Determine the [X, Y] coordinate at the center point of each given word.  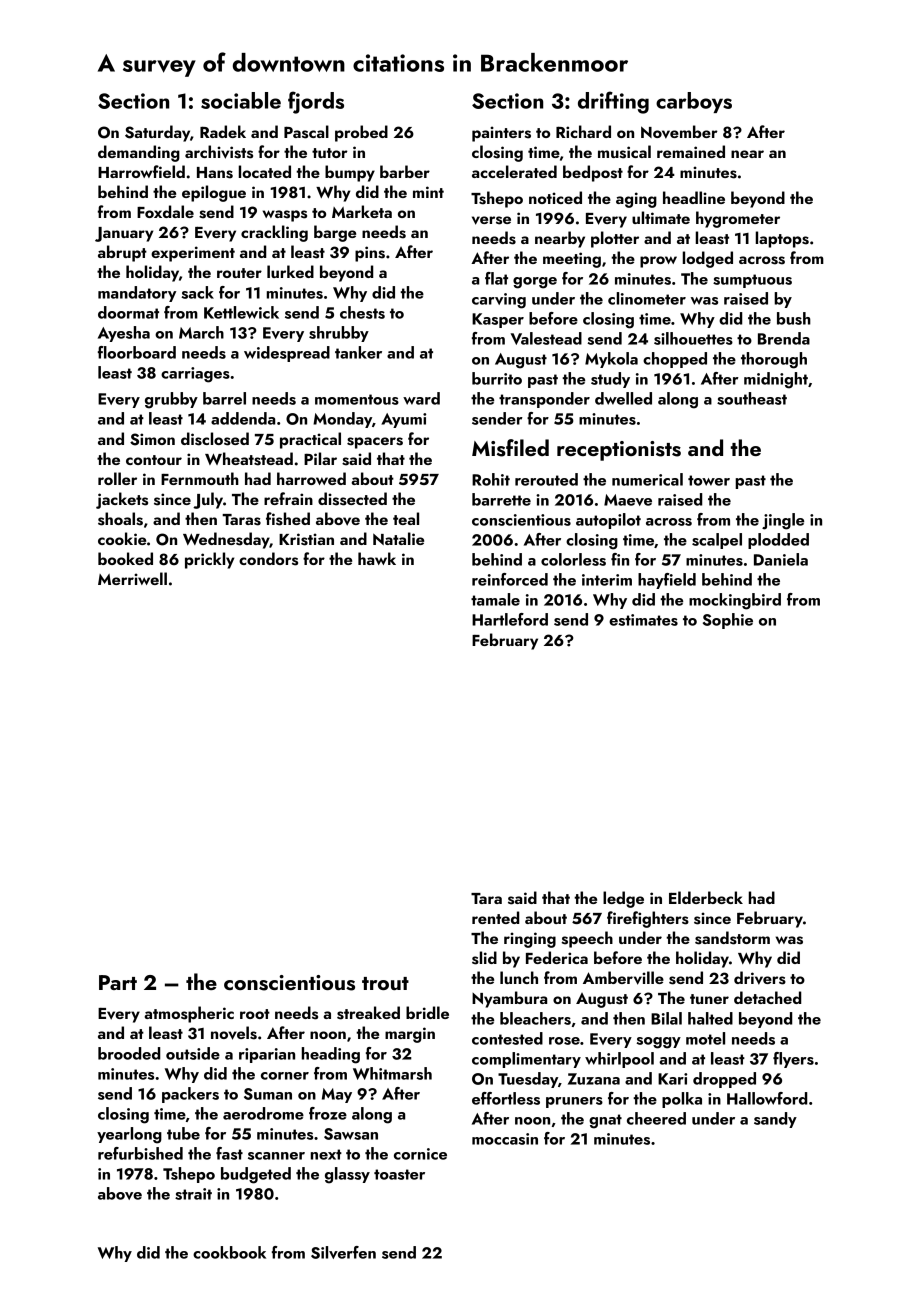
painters [501, 134]
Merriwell [132, 578]
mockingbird [735, 601]
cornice [420, 1154]
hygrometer [738, 219]
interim [607, 580]
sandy [775, 1120]
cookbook [229, 1252]
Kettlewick [241, 312]
